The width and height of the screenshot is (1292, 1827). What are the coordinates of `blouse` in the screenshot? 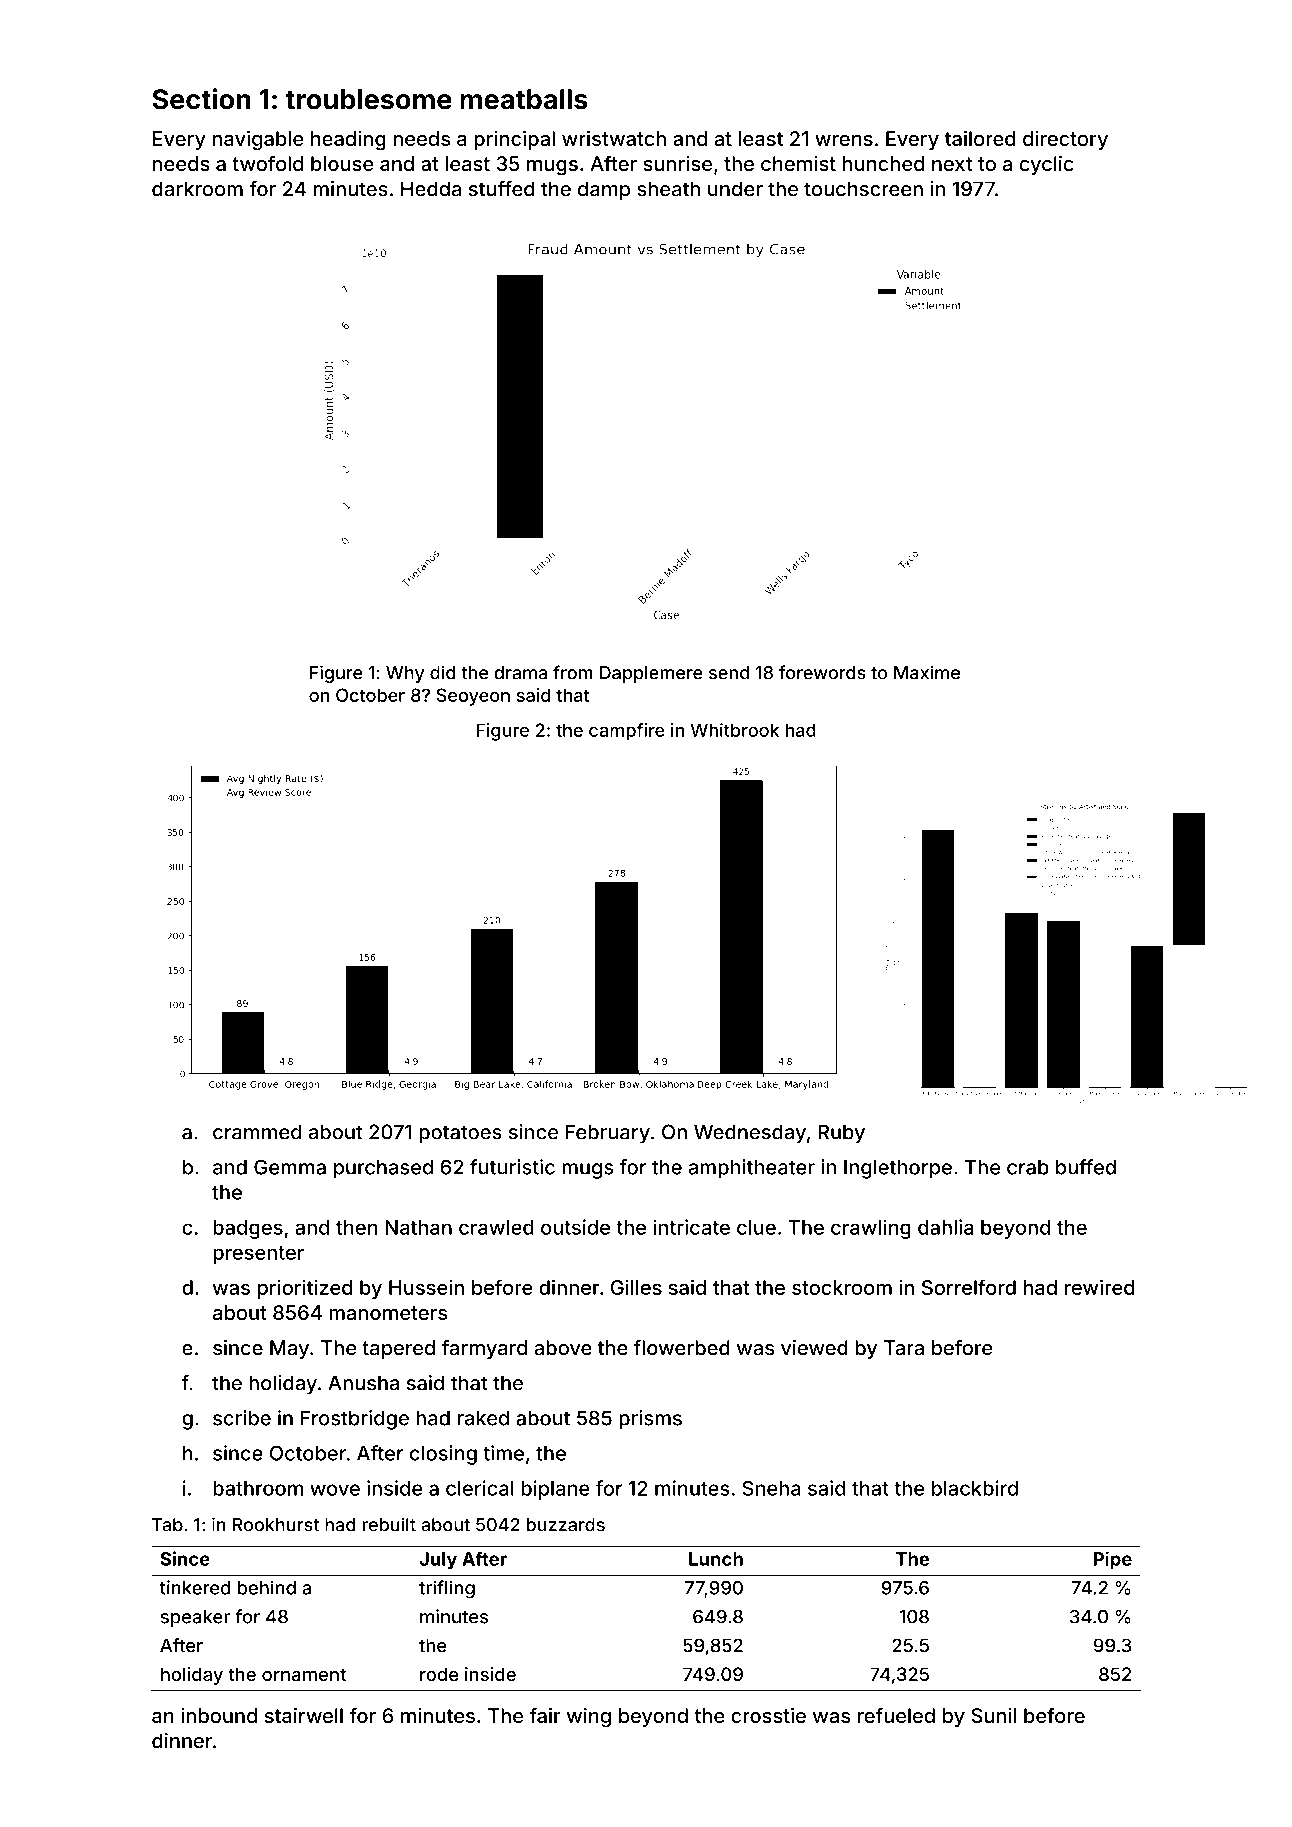 It's located at (342, 163).
